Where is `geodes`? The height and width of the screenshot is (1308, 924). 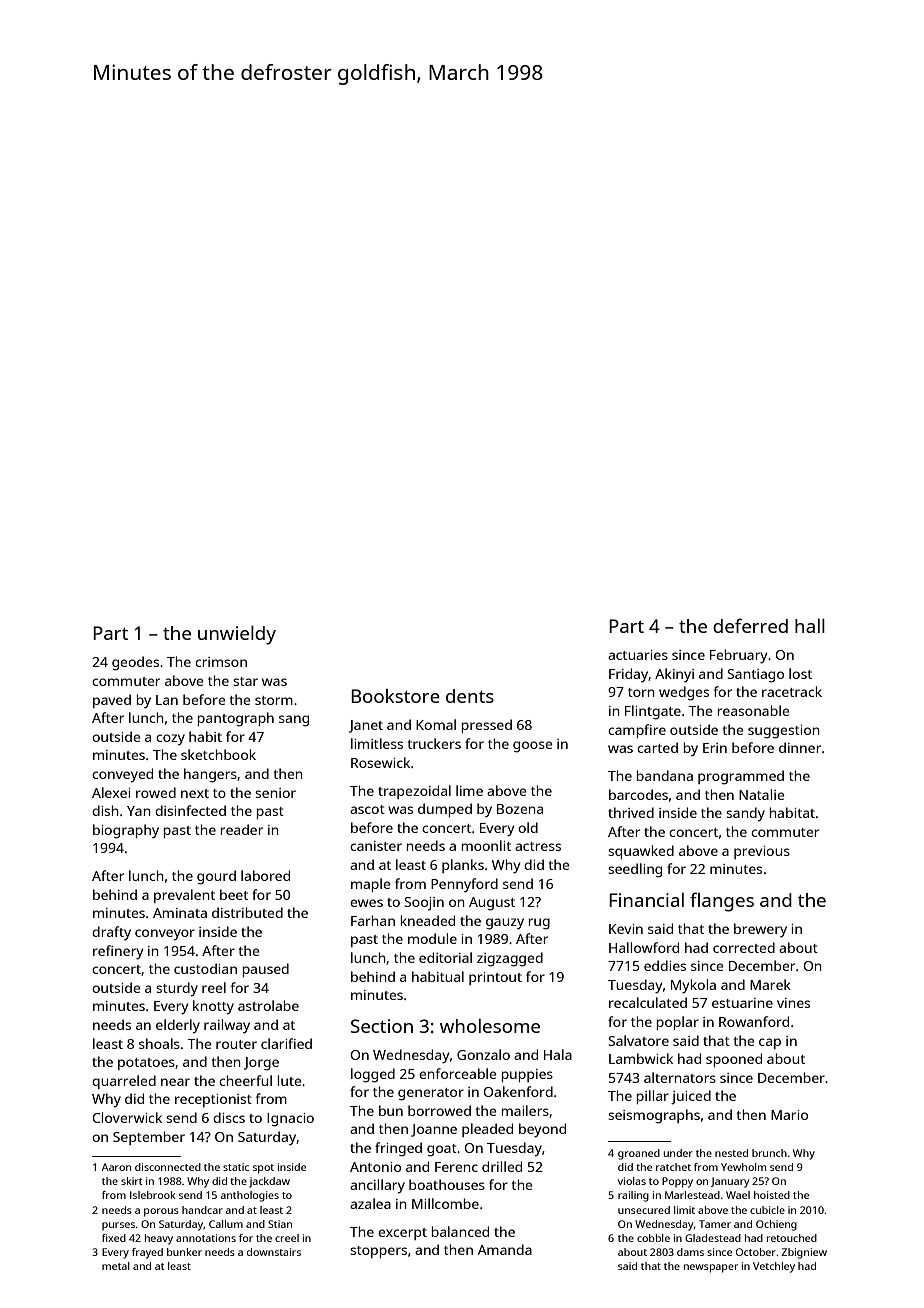 geodes is located at coordinates (135, 663).
